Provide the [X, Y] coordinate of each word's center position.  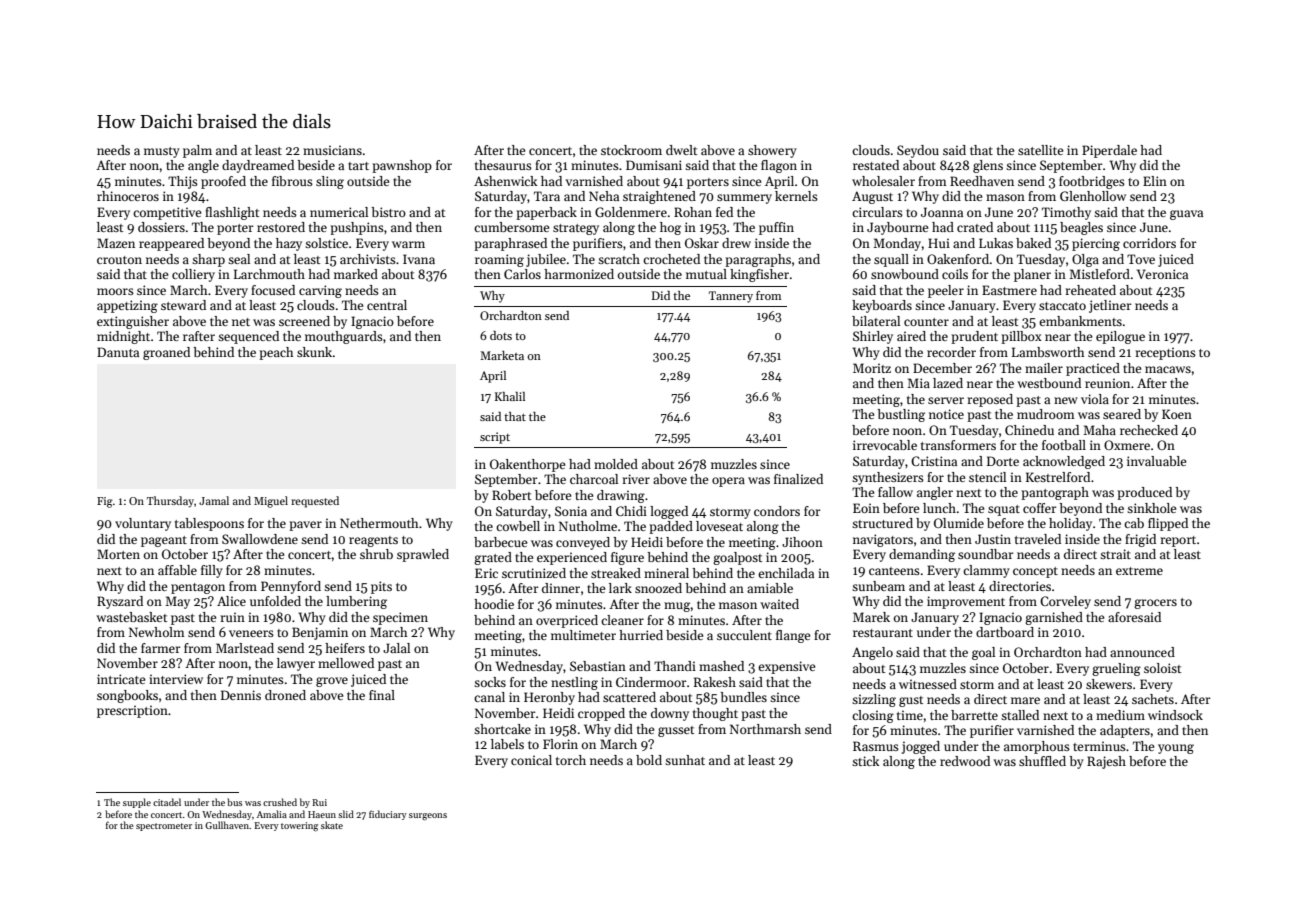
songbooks [127, 696]
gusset [676, 731]
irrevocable [885, 445]
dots [501, 335]
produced [1144, 493]
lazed [948, 383]
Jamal [214, 500]
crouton [119, 260]
